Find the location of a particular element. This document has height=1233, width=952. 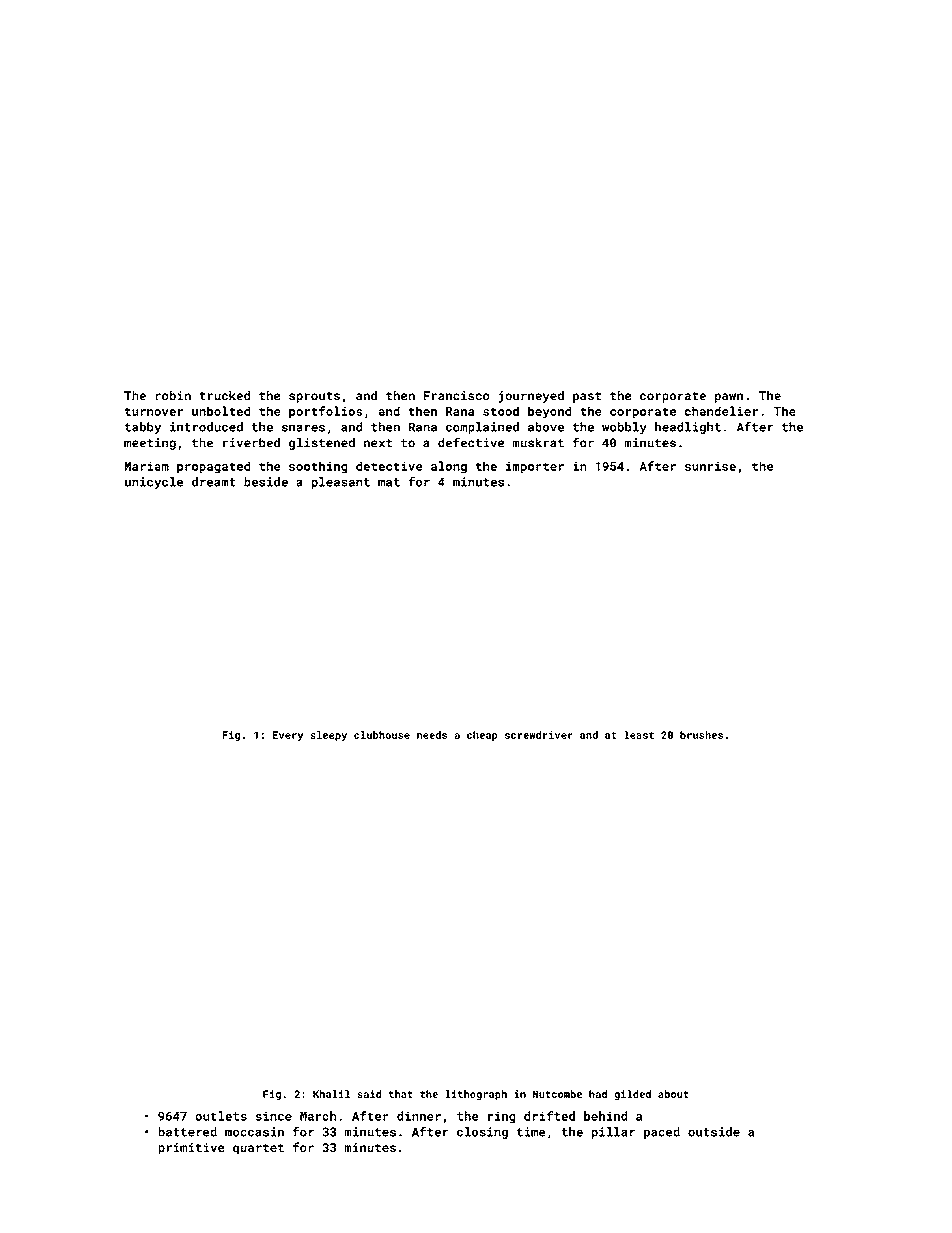

Francisco is located at coordinates (456, 396).
